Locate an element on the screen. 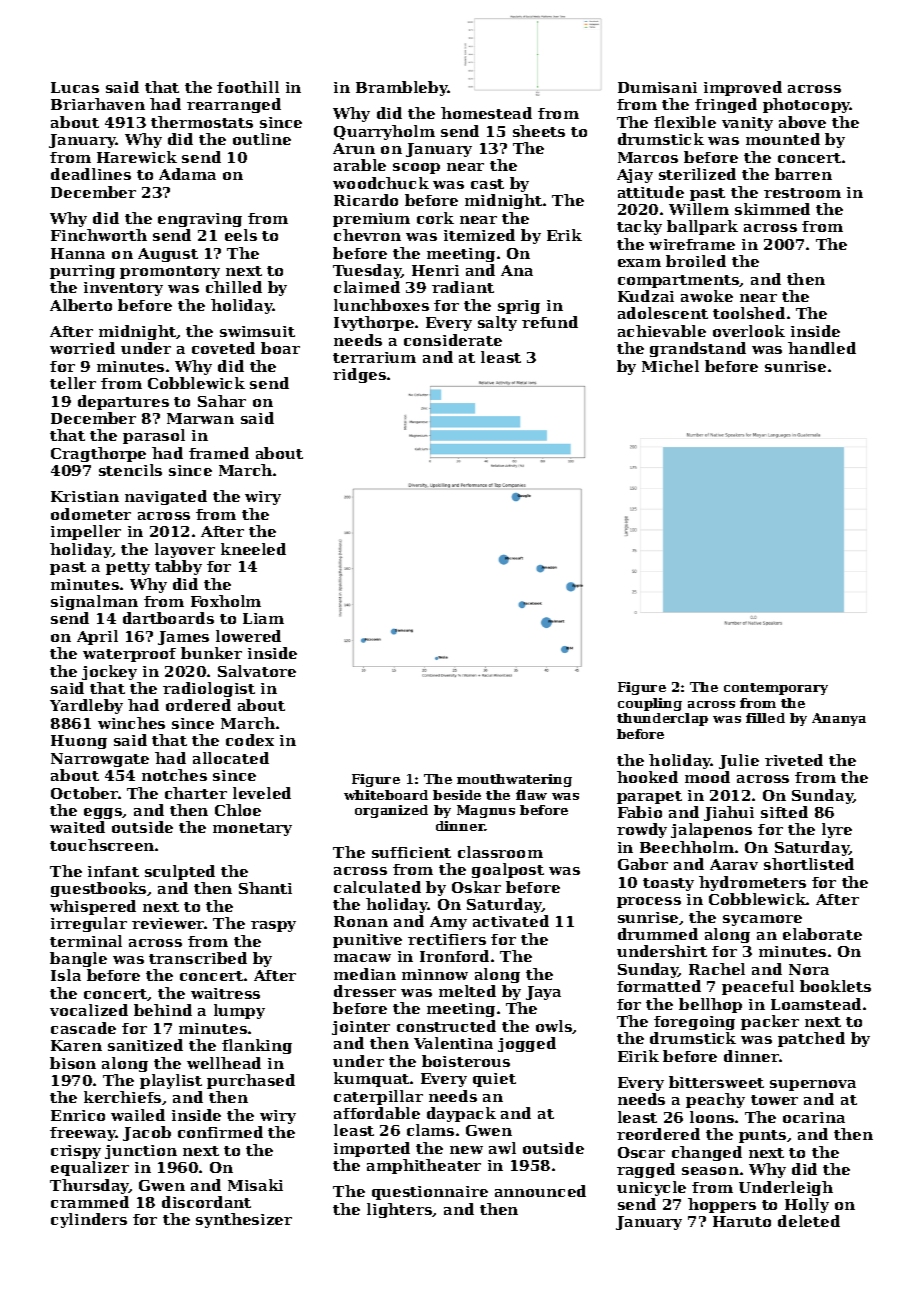 The image size is (924, 1308). Loamstead is located at coordinates (816, 1004).
